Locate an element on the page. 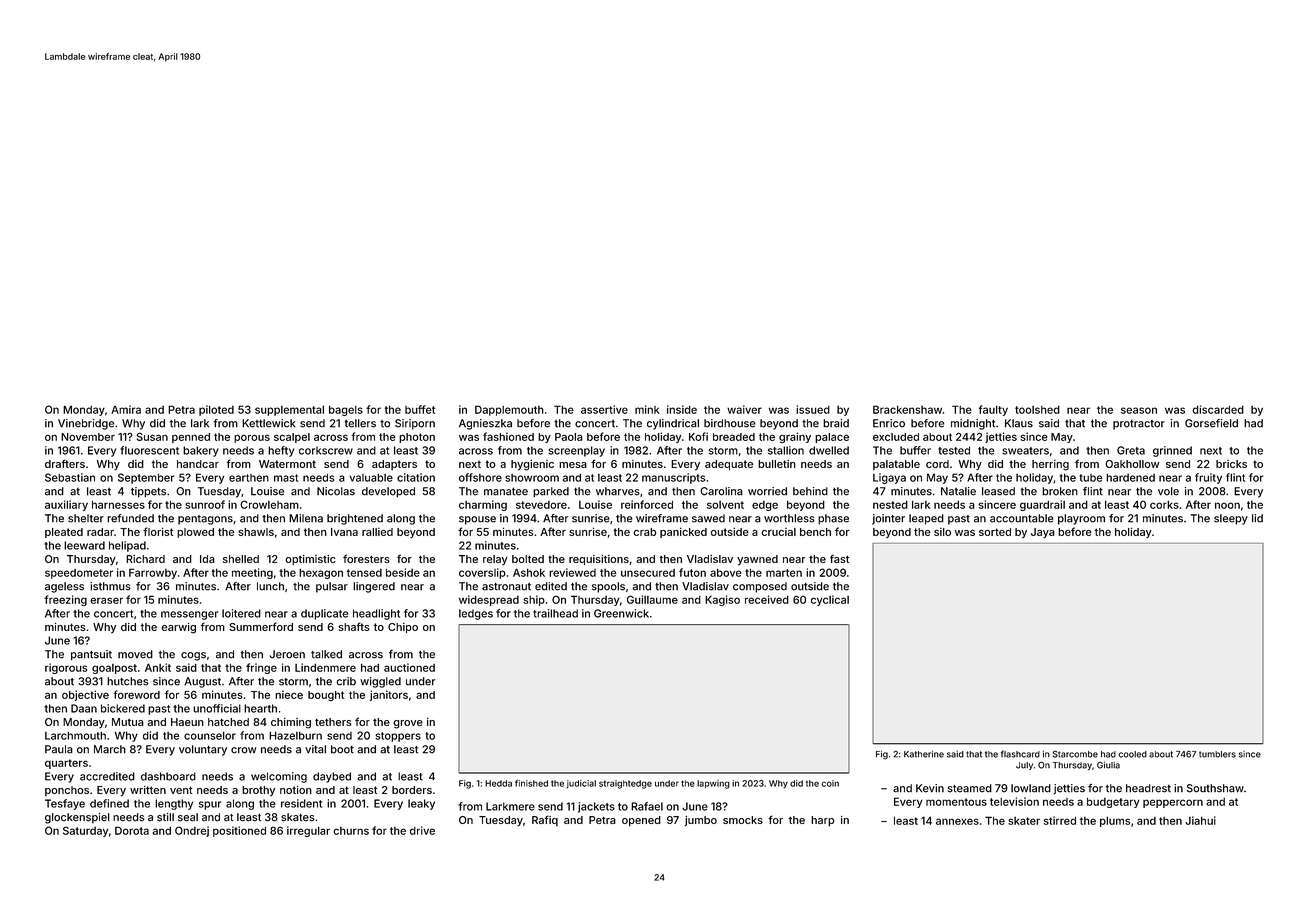 This image has width=1308, height=924. Greenwick is located at coordinates (621, 613).
